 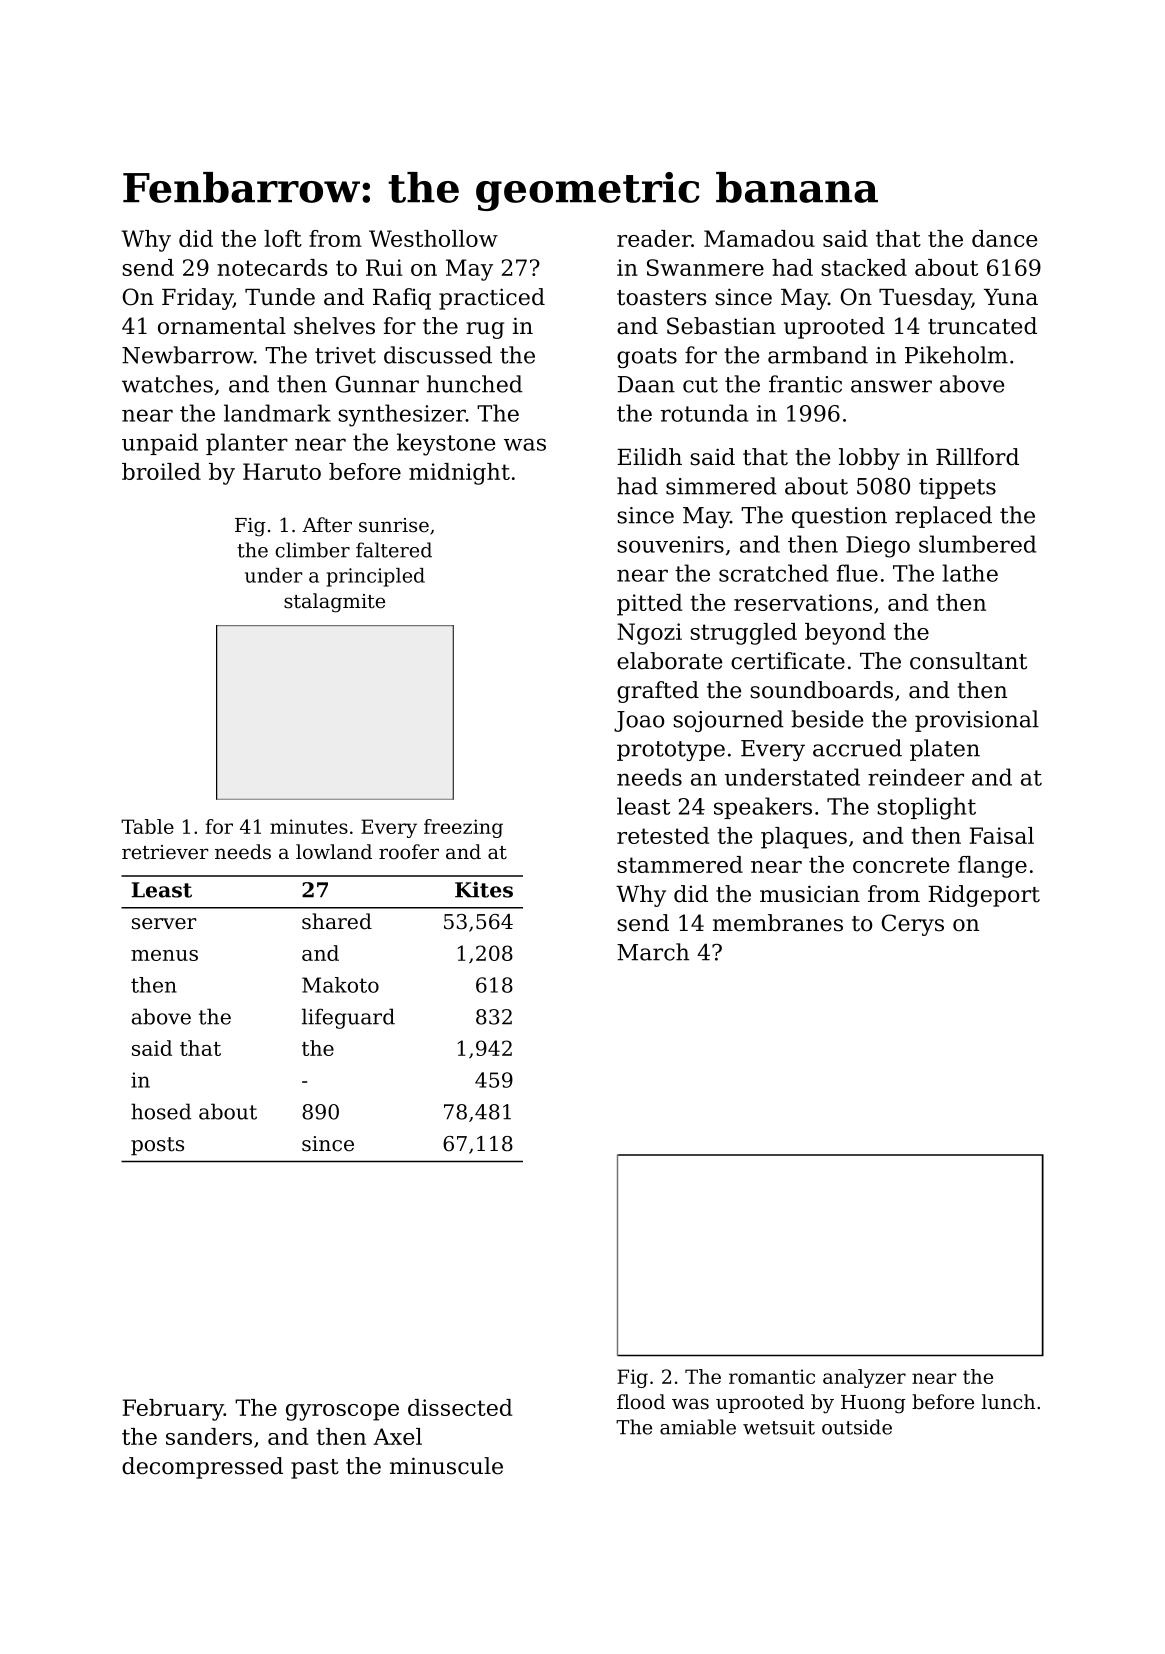 I want to click on Ridgeport, so click(x=984, y=896).
